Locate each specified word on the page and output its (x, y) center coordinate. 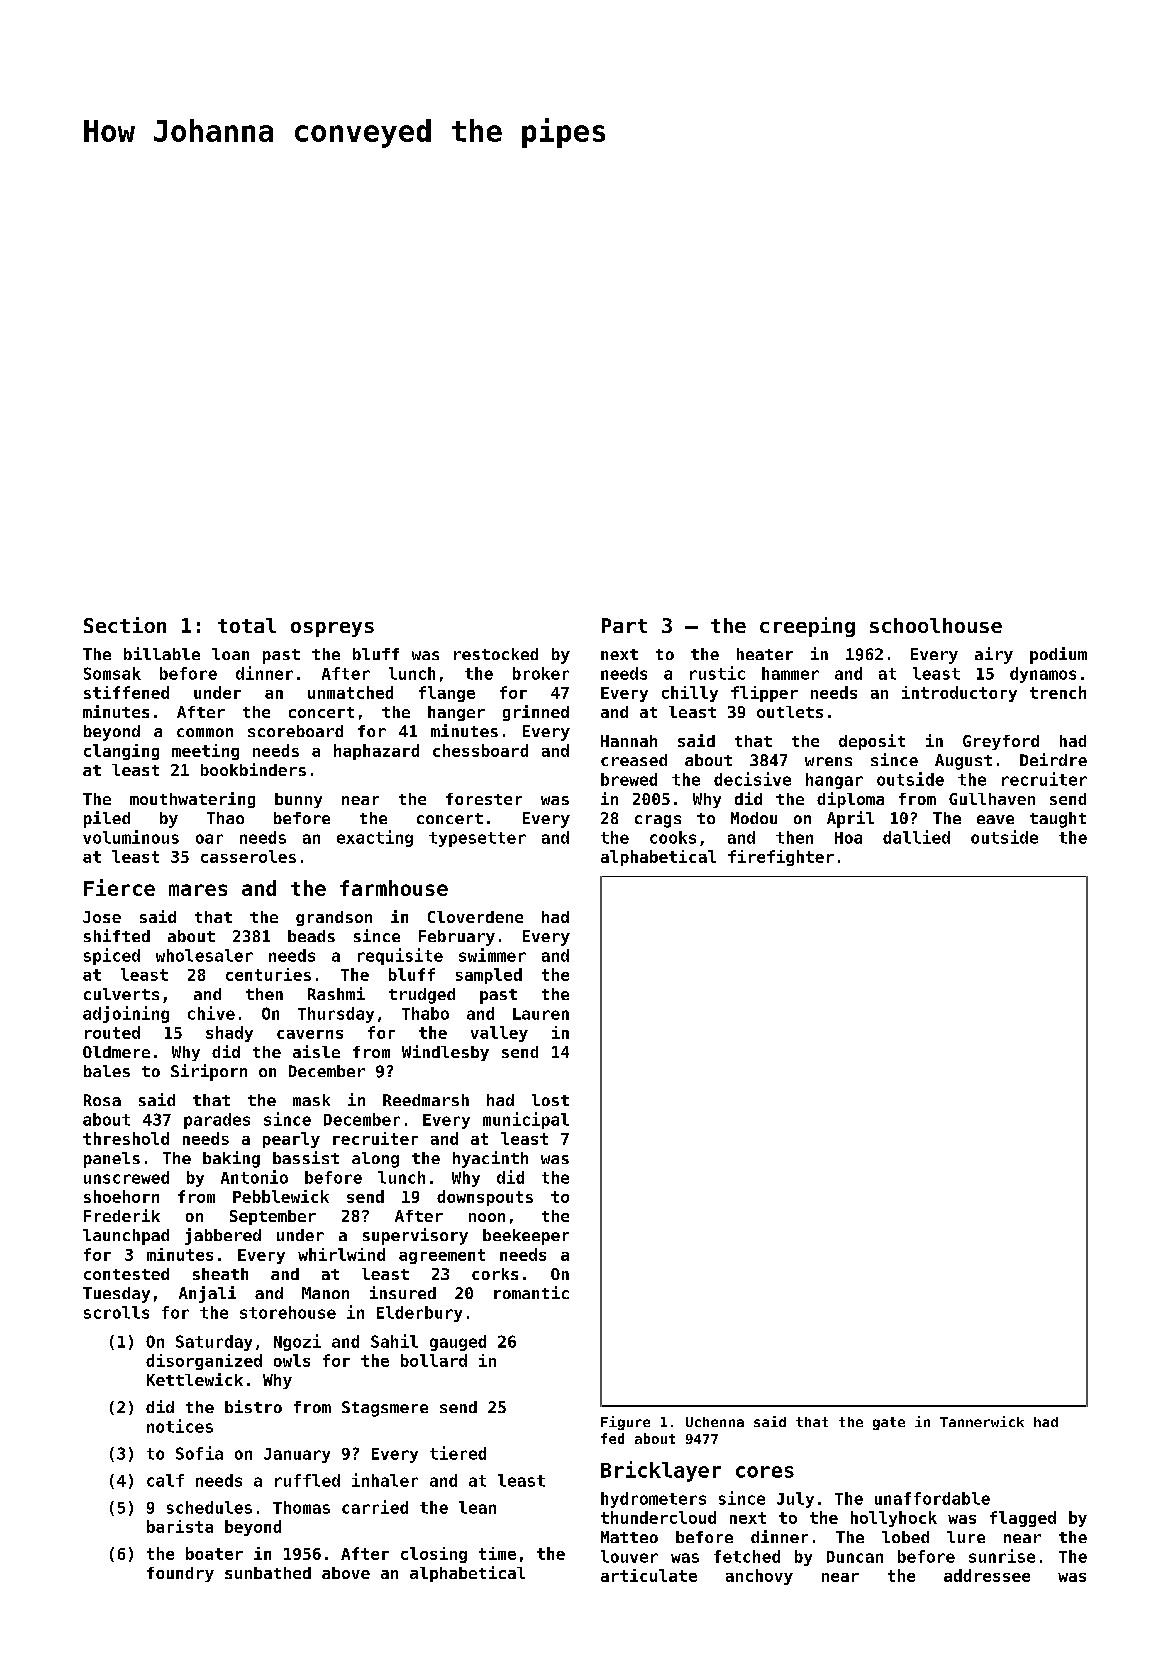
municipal (526, 1120)
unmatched (350, 692)
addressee (987, 1575)
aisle (316, 1051)
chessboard (480, 750)
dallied (916, 837)
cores (765, 1472)
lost (550, 1100)
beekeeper (526, 1237)
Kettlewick (195, 1379)
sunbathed (268, 1573)
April (850, 819)
